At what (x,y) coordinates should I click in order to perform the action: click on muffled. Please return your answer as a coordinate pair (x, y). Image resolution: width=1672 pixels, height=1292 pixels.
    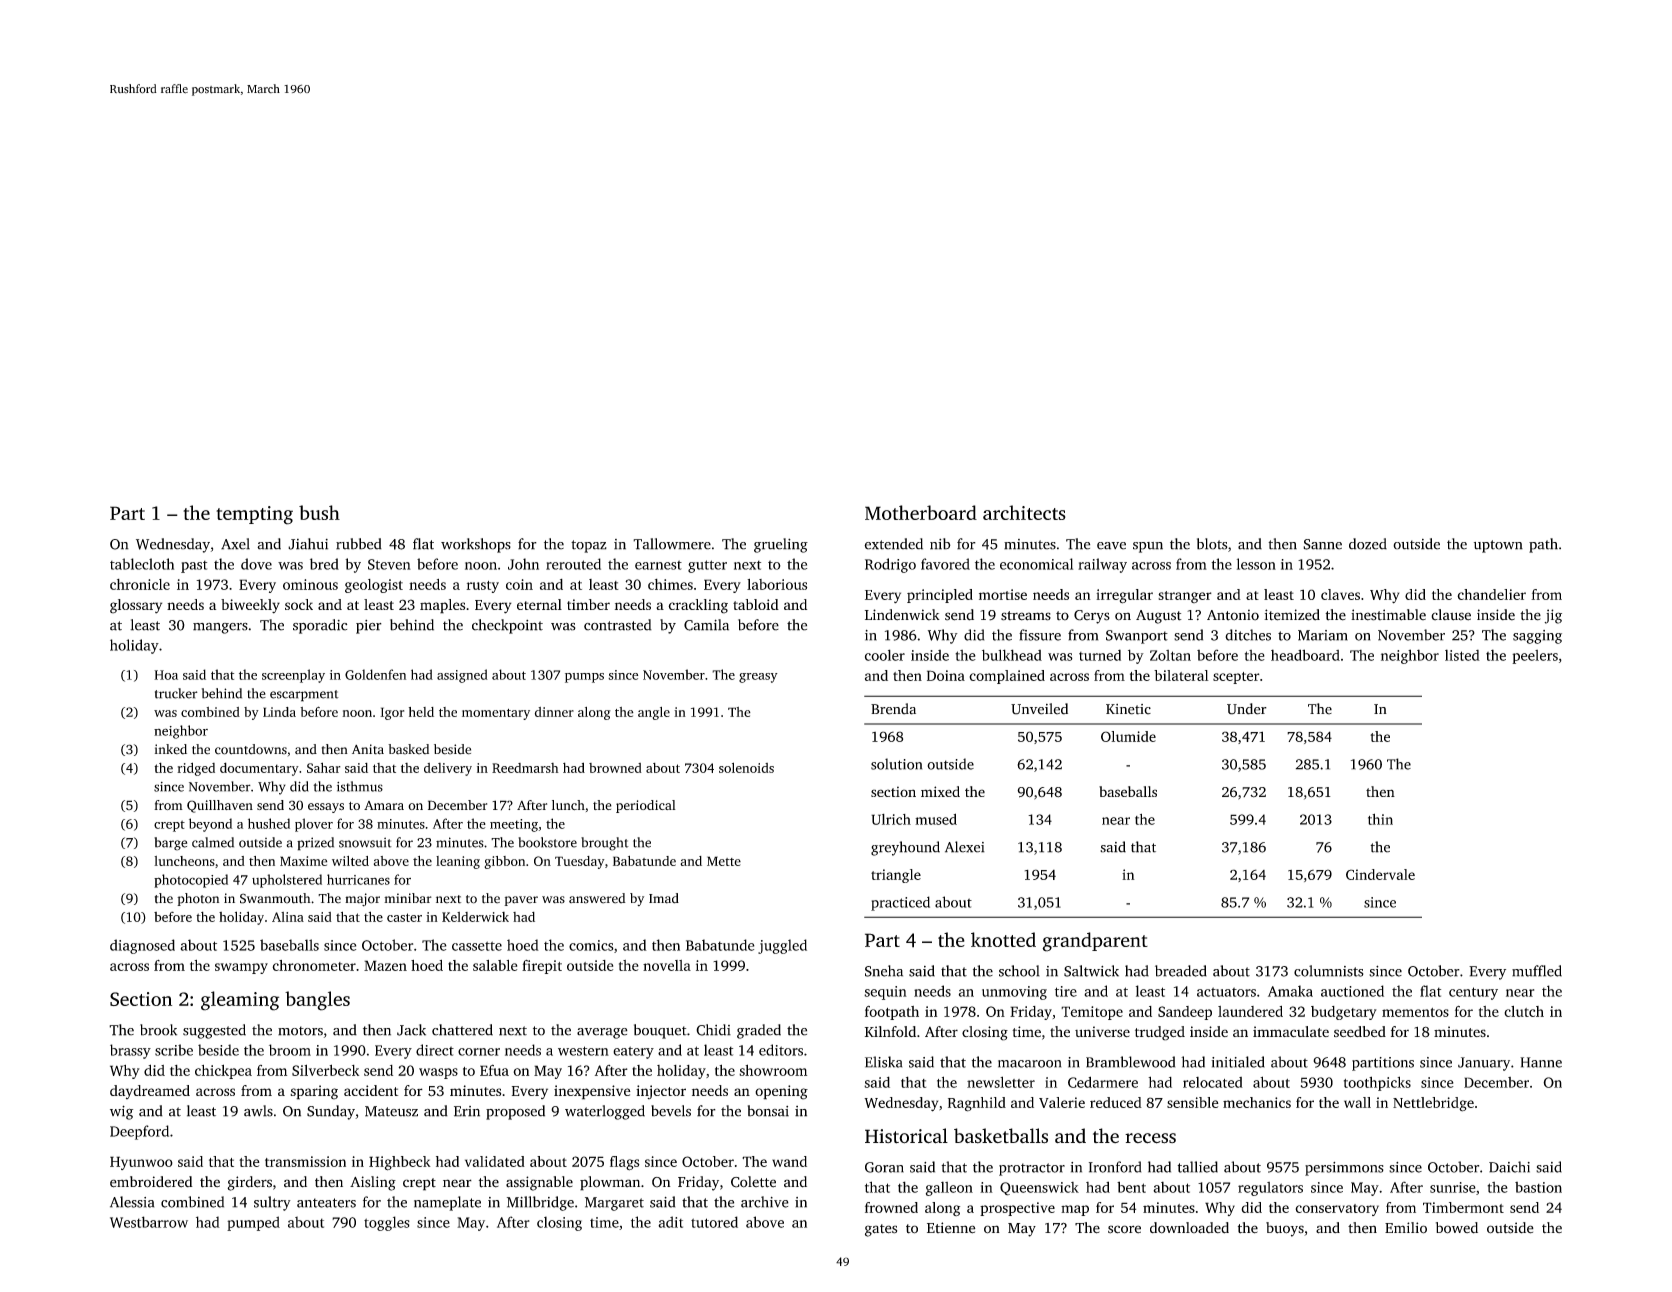
    Looking at the image, I should click on (1537, 971).
